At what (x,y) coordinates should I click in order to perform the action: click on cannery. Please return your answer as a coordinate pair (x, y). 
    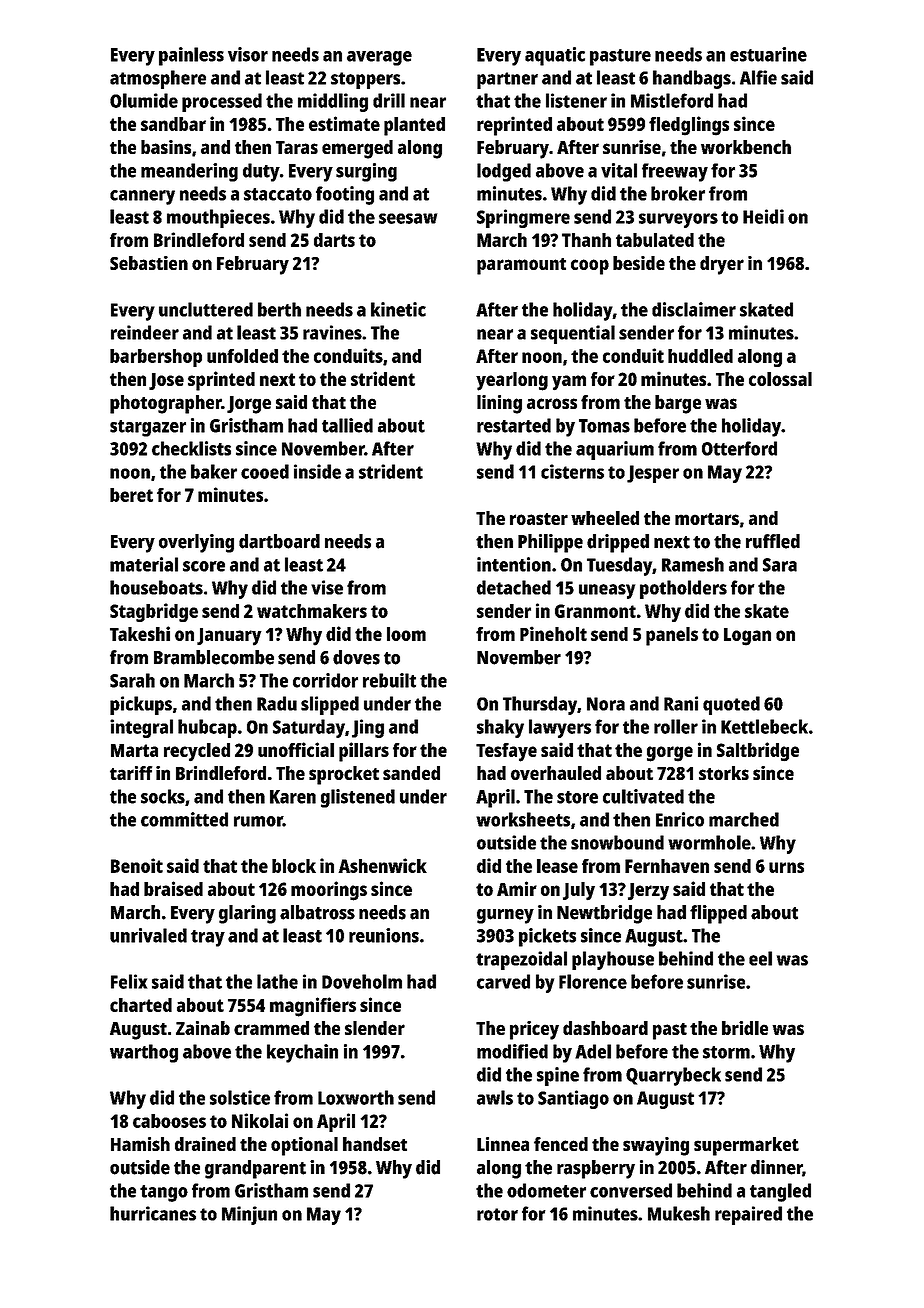
    Looking at the image, I should click on (142, 197).
